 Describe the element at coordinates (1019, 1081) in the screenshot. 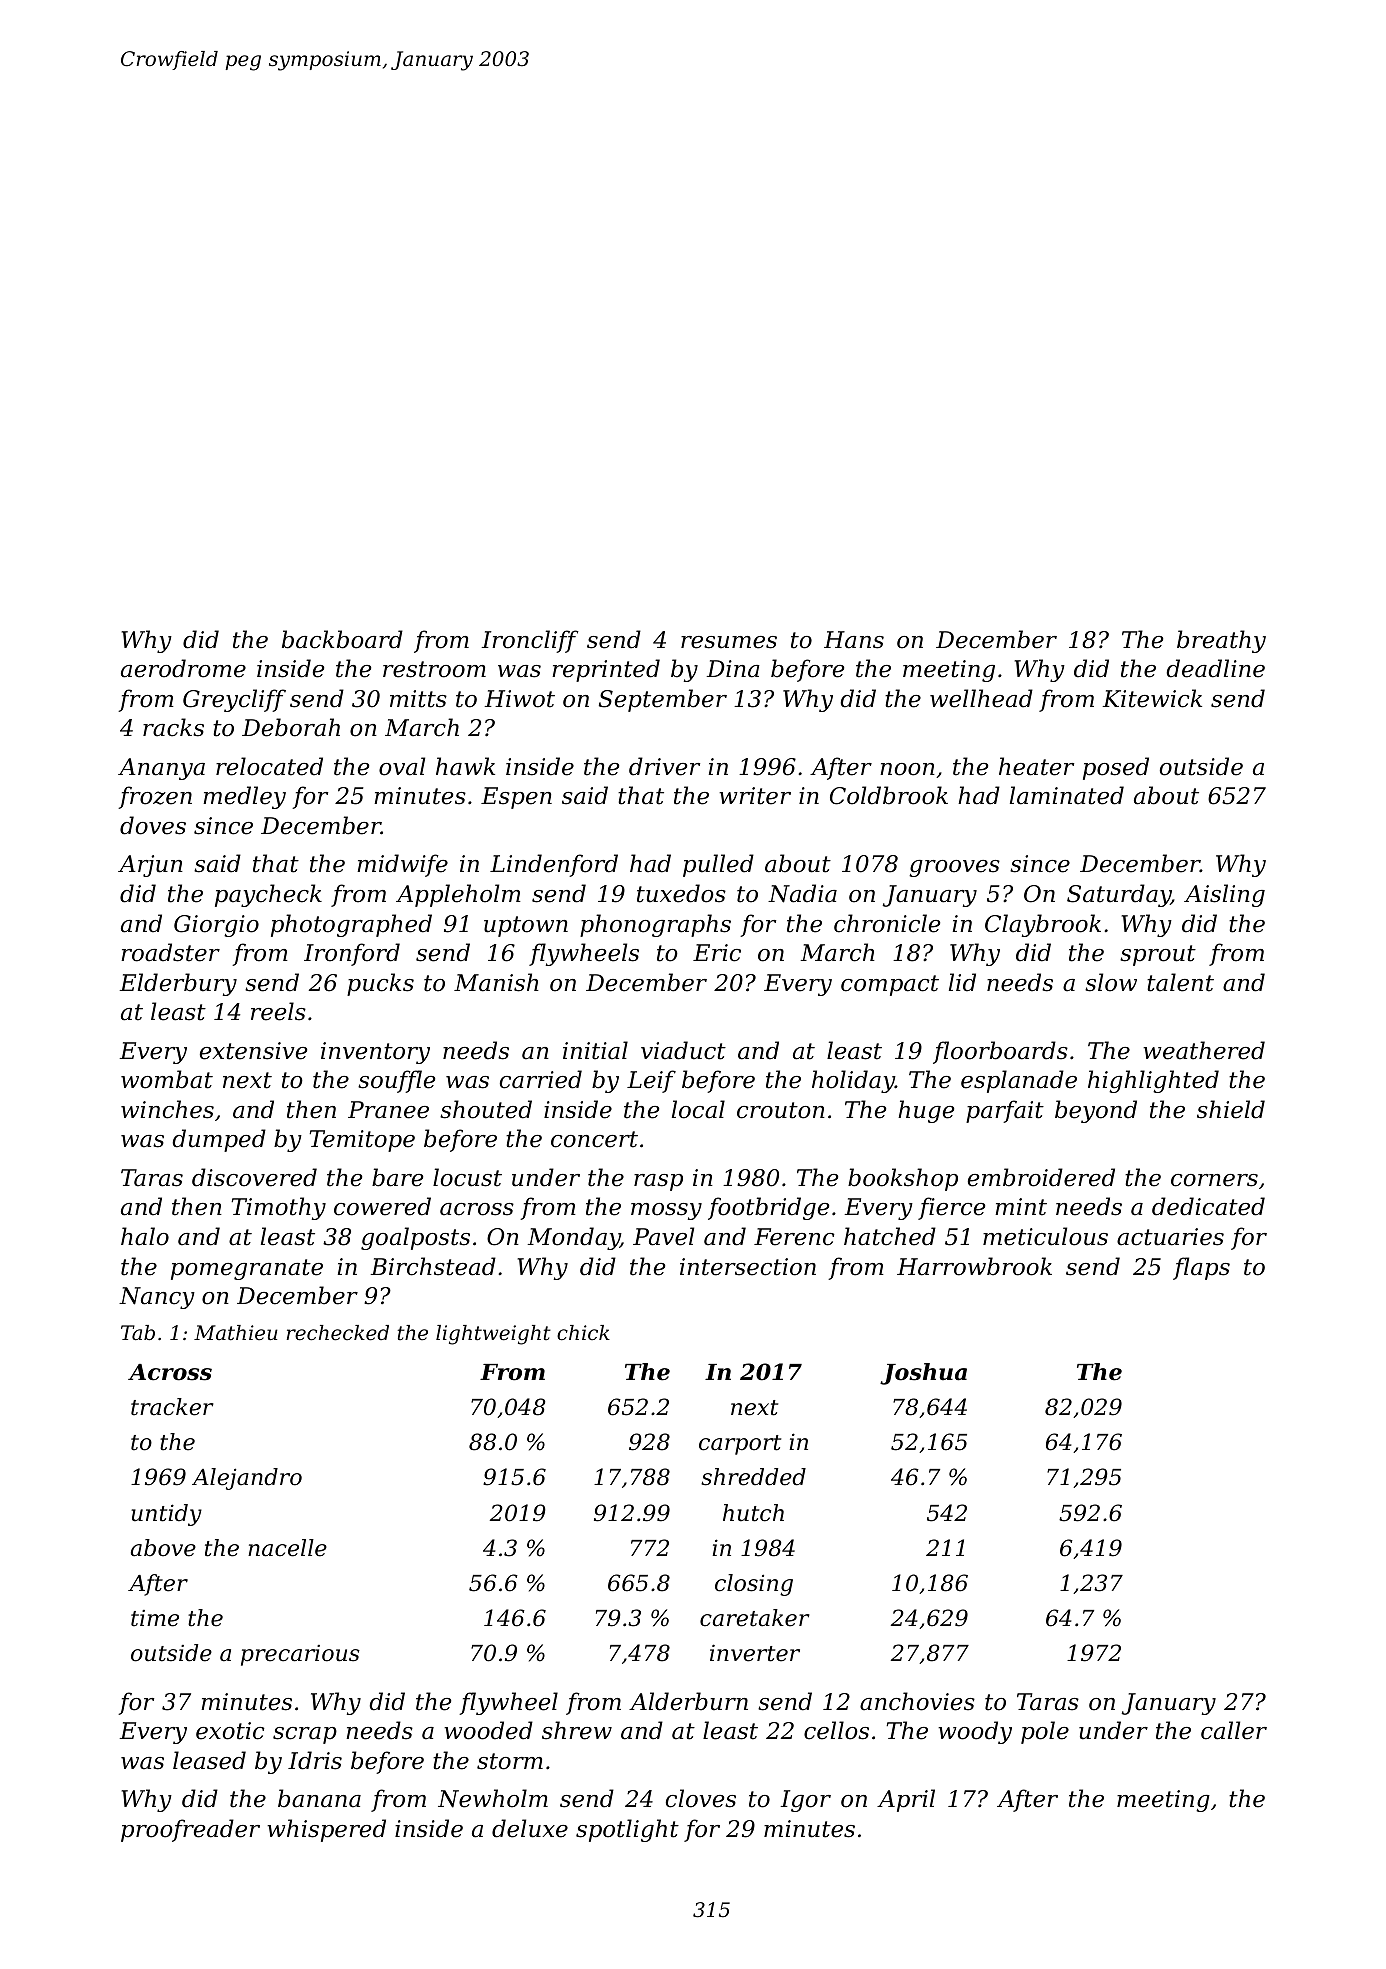

I see `esplanade` at that location.
